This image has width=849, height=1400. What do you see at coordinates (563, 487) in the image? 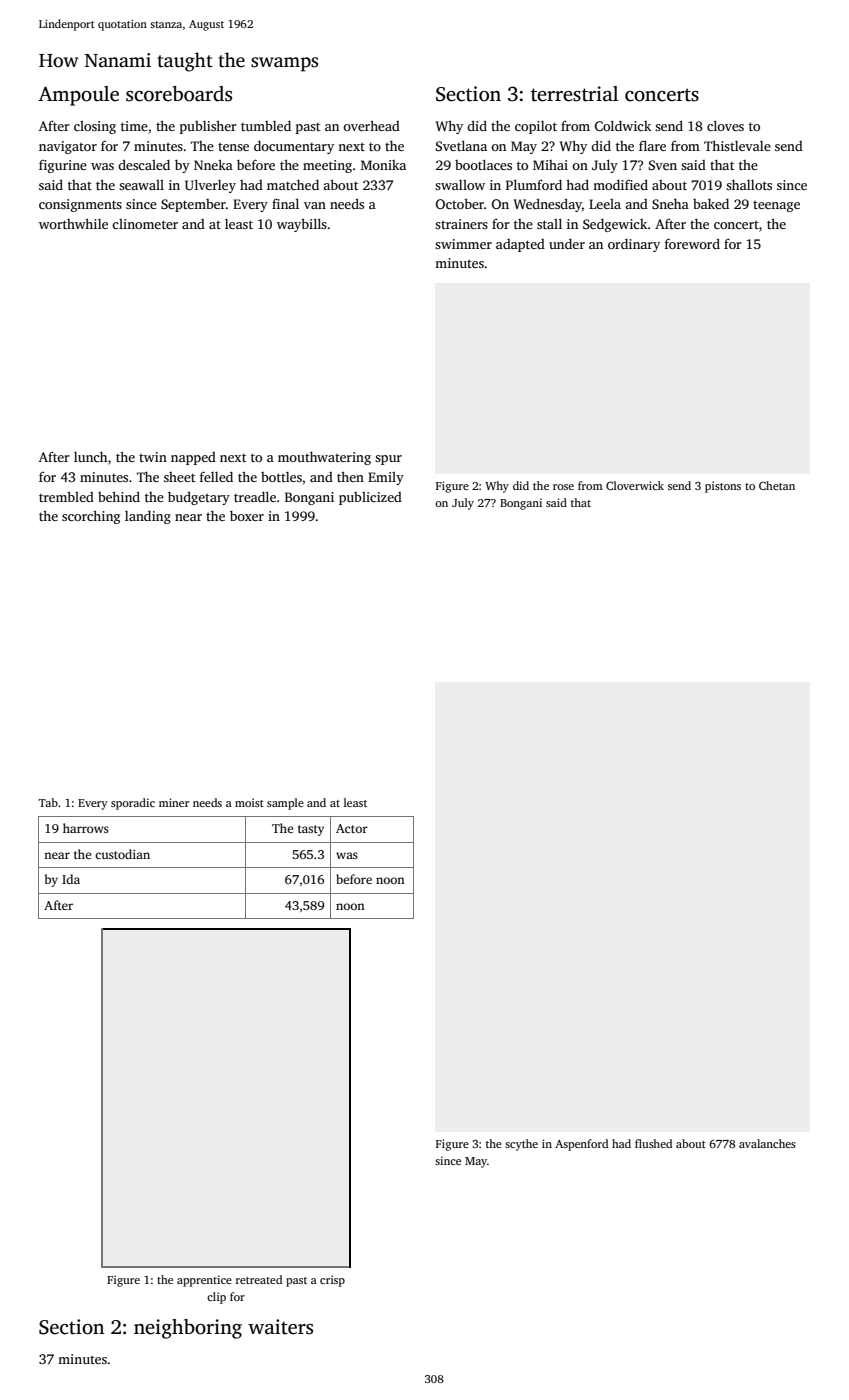
I see `rose` at bounding box center [563, 487].
